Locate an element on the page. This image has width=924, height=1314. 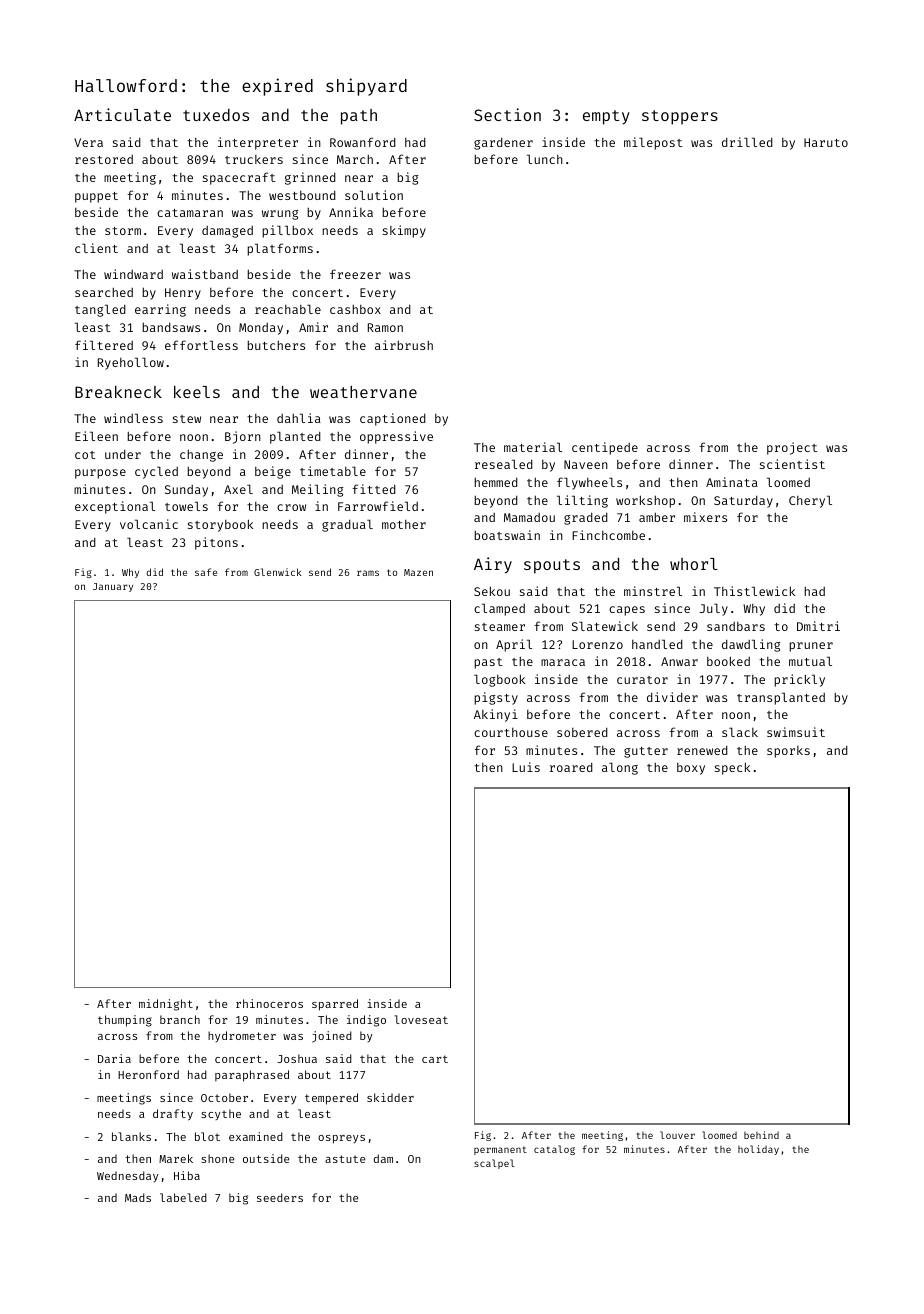
Articulate is located at coordinates (122, 114).
